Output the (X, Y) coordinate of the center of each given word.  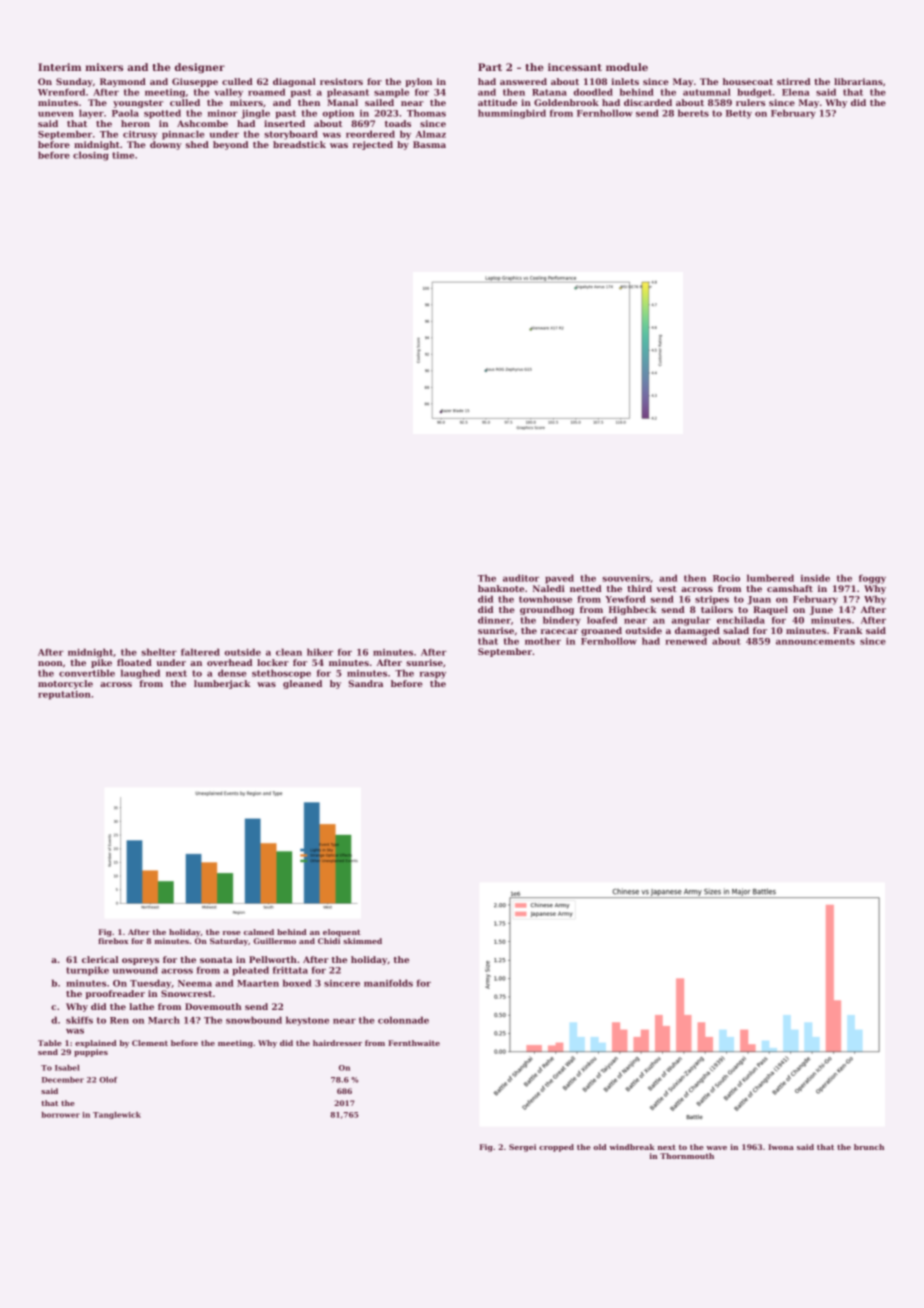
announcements (815, 641)
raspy (433, 675)
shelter (159, 652)
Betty (739, 114)
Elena (796, 92)
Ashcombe (202, 123)
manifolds (388, 983)
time (123, 155)
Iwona (781, 1147)
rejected (373, 145)
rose (232, 933)
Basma (429, 144)
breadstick (299, 144)
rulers (750, 102)
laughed (140, 674)
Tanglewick (117, 1115)
